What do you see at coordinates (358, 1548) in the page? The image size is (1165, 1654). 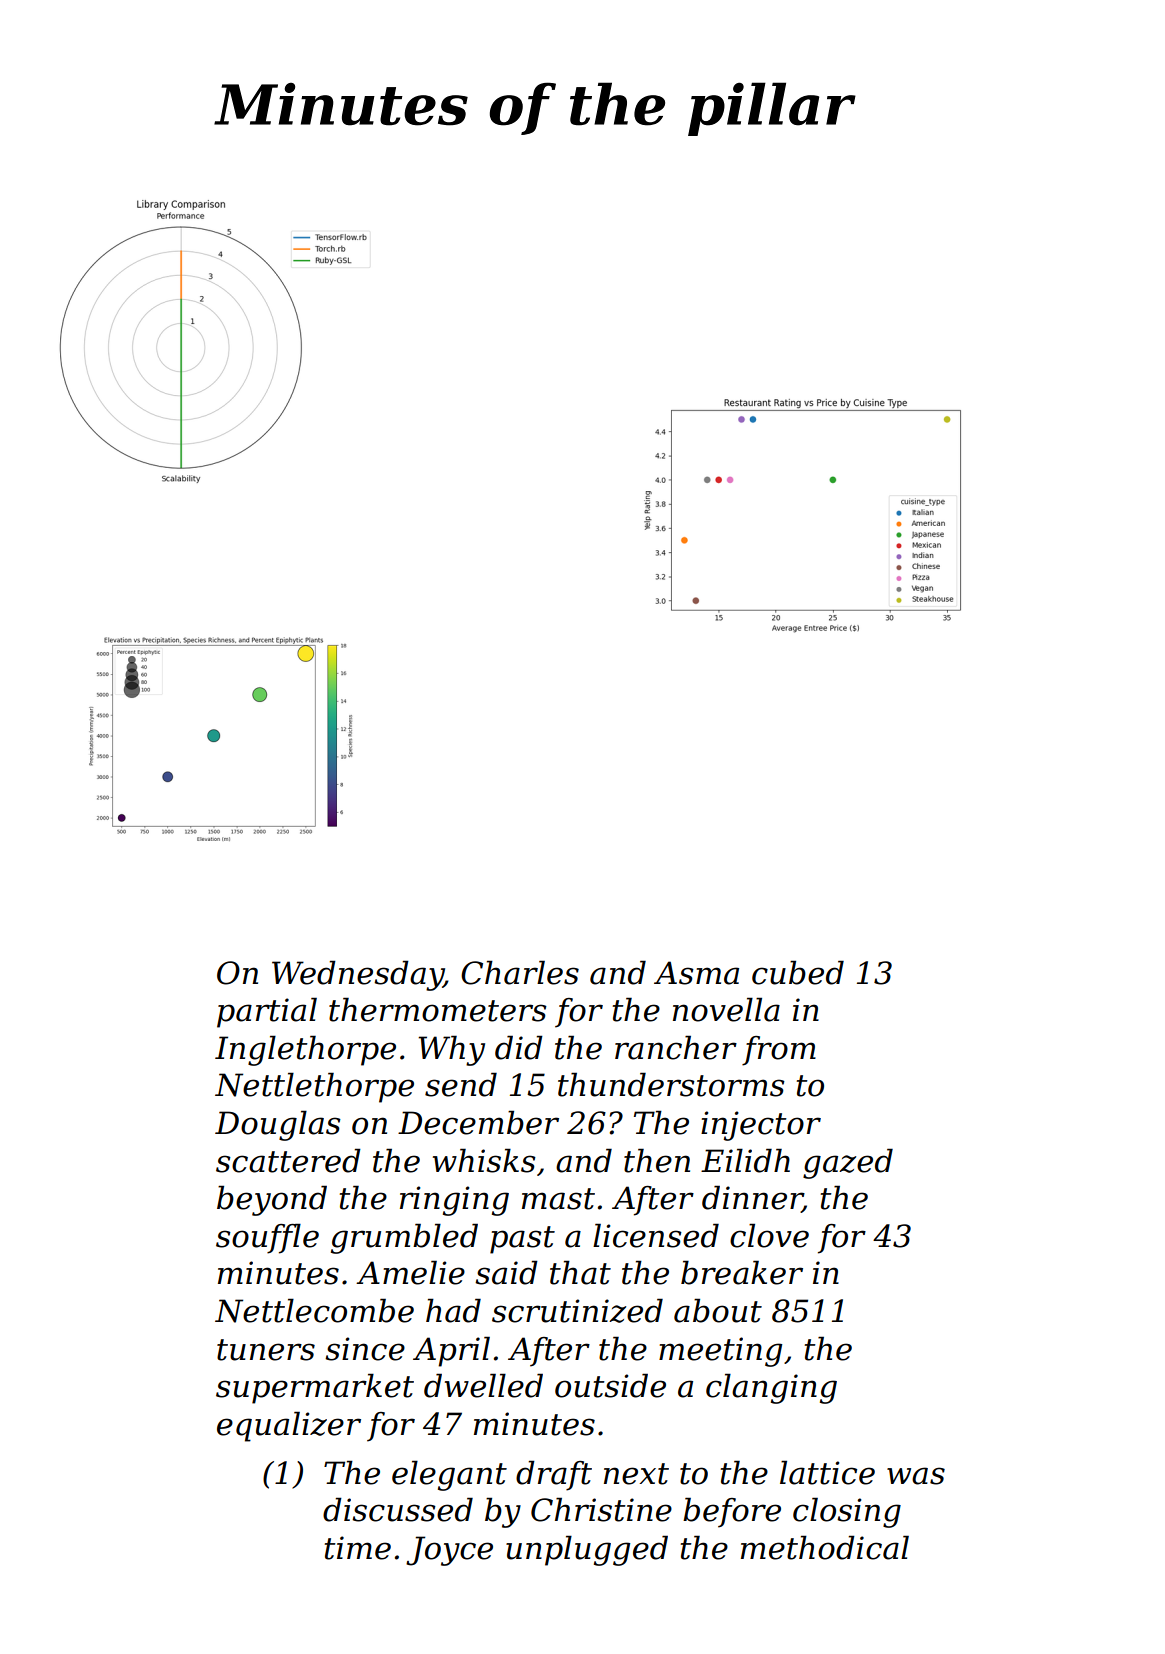 I see `time` at bounding box center [358, 1548].
